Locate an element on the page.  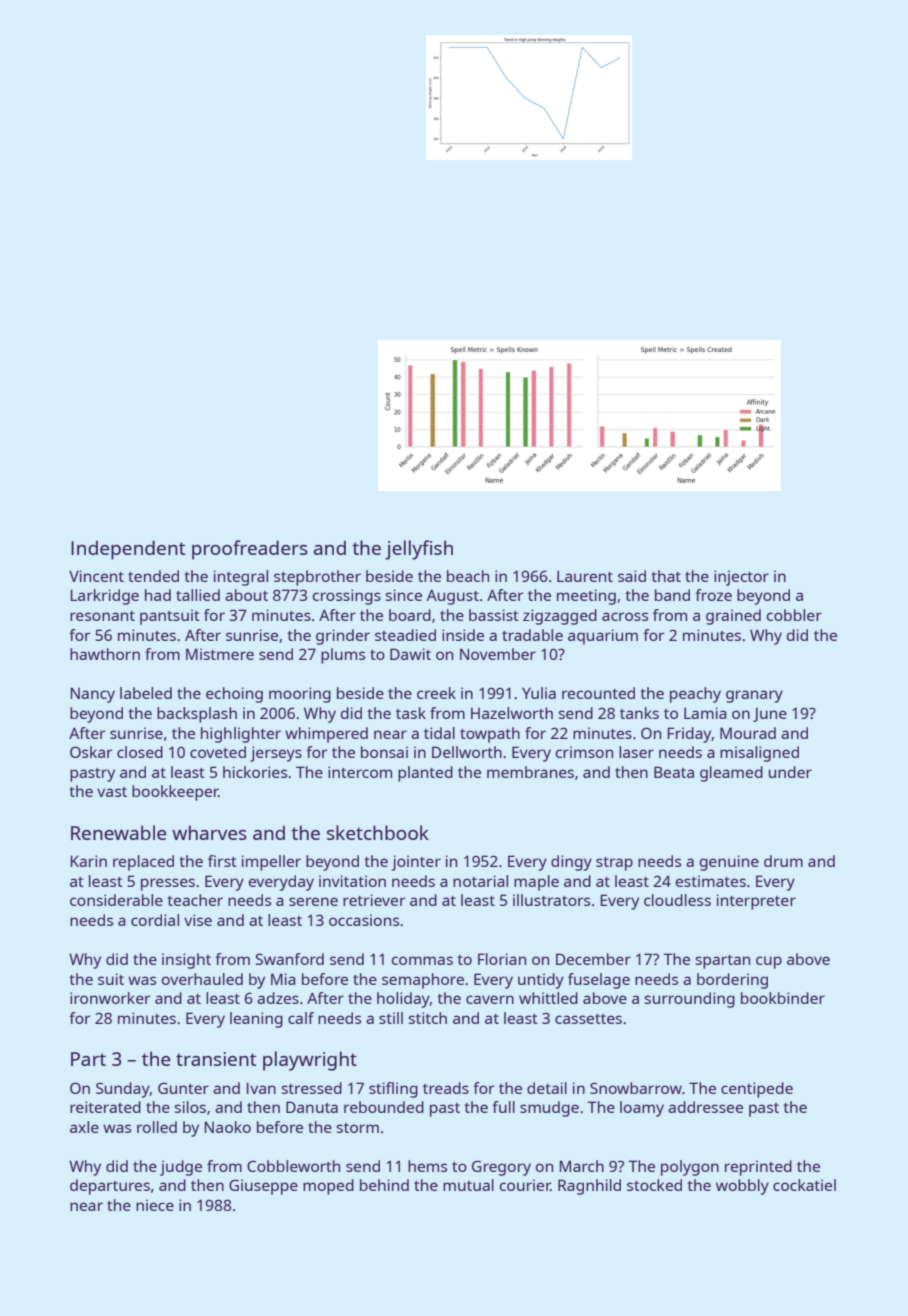
granary is located at coordinates (754, 696).
